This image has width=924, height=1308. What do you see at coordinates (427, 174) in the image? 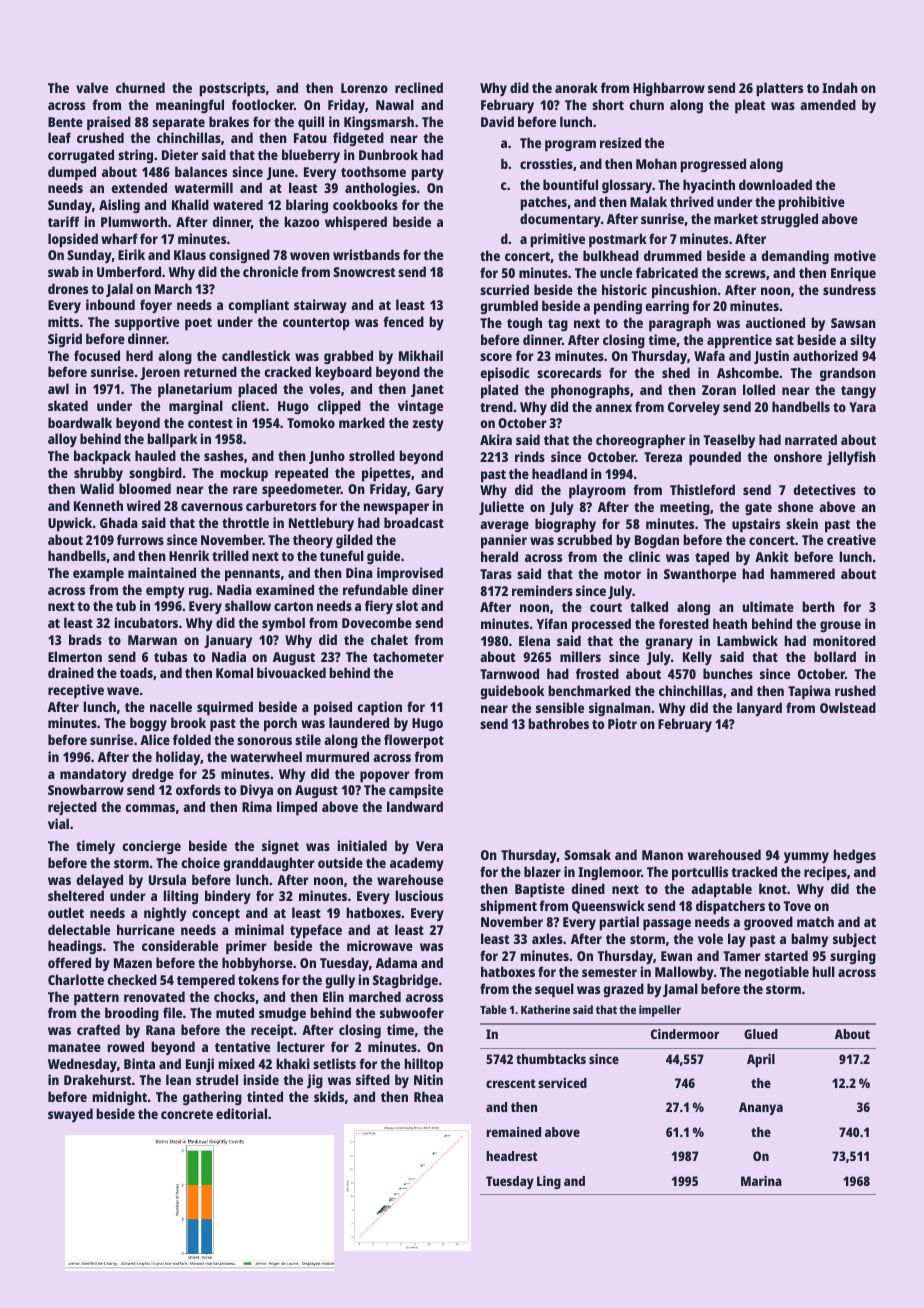
I see `party` at bounding box center [427, 174].
